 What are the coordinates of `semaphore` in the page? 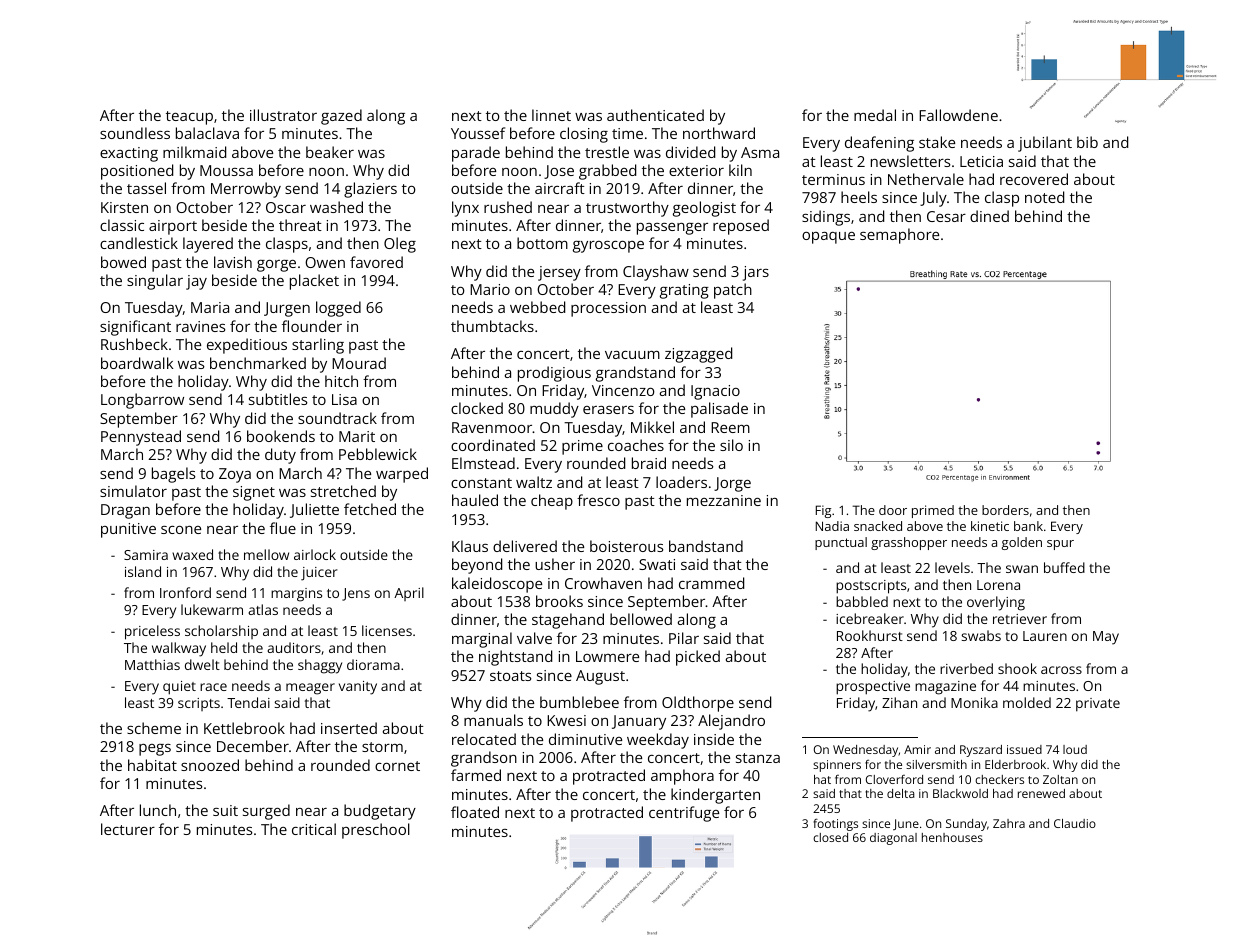 It's located at (899, 236).
